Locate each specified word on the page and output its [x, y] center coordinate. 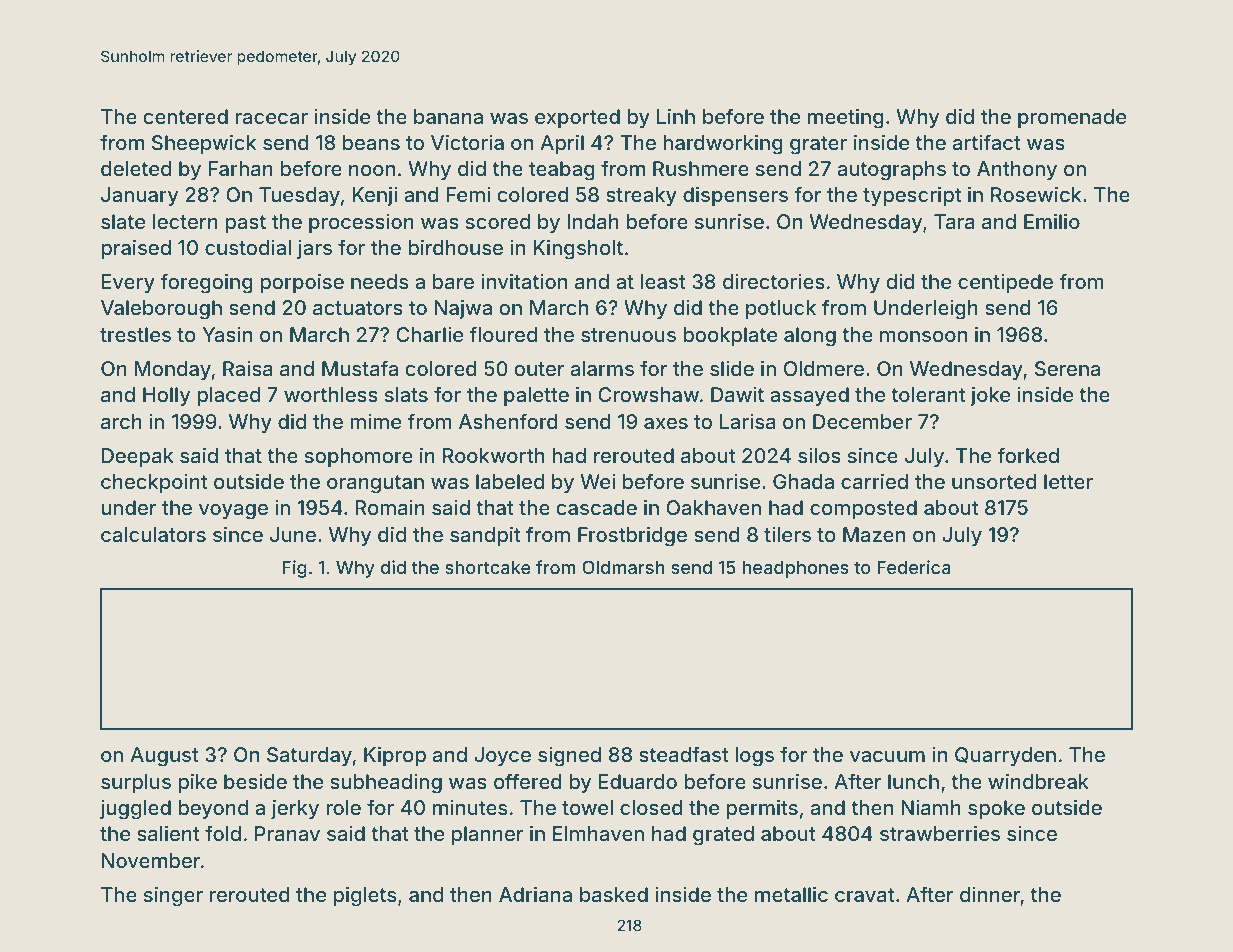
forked [1028, 455]
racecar [271, 118]
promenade [1072, 118]
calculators [153, 534]
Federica [914, 567]
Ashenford [508, 421]
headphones [796, 569]
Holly [166, 396]
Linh [676, 116]
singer [173, 896]
